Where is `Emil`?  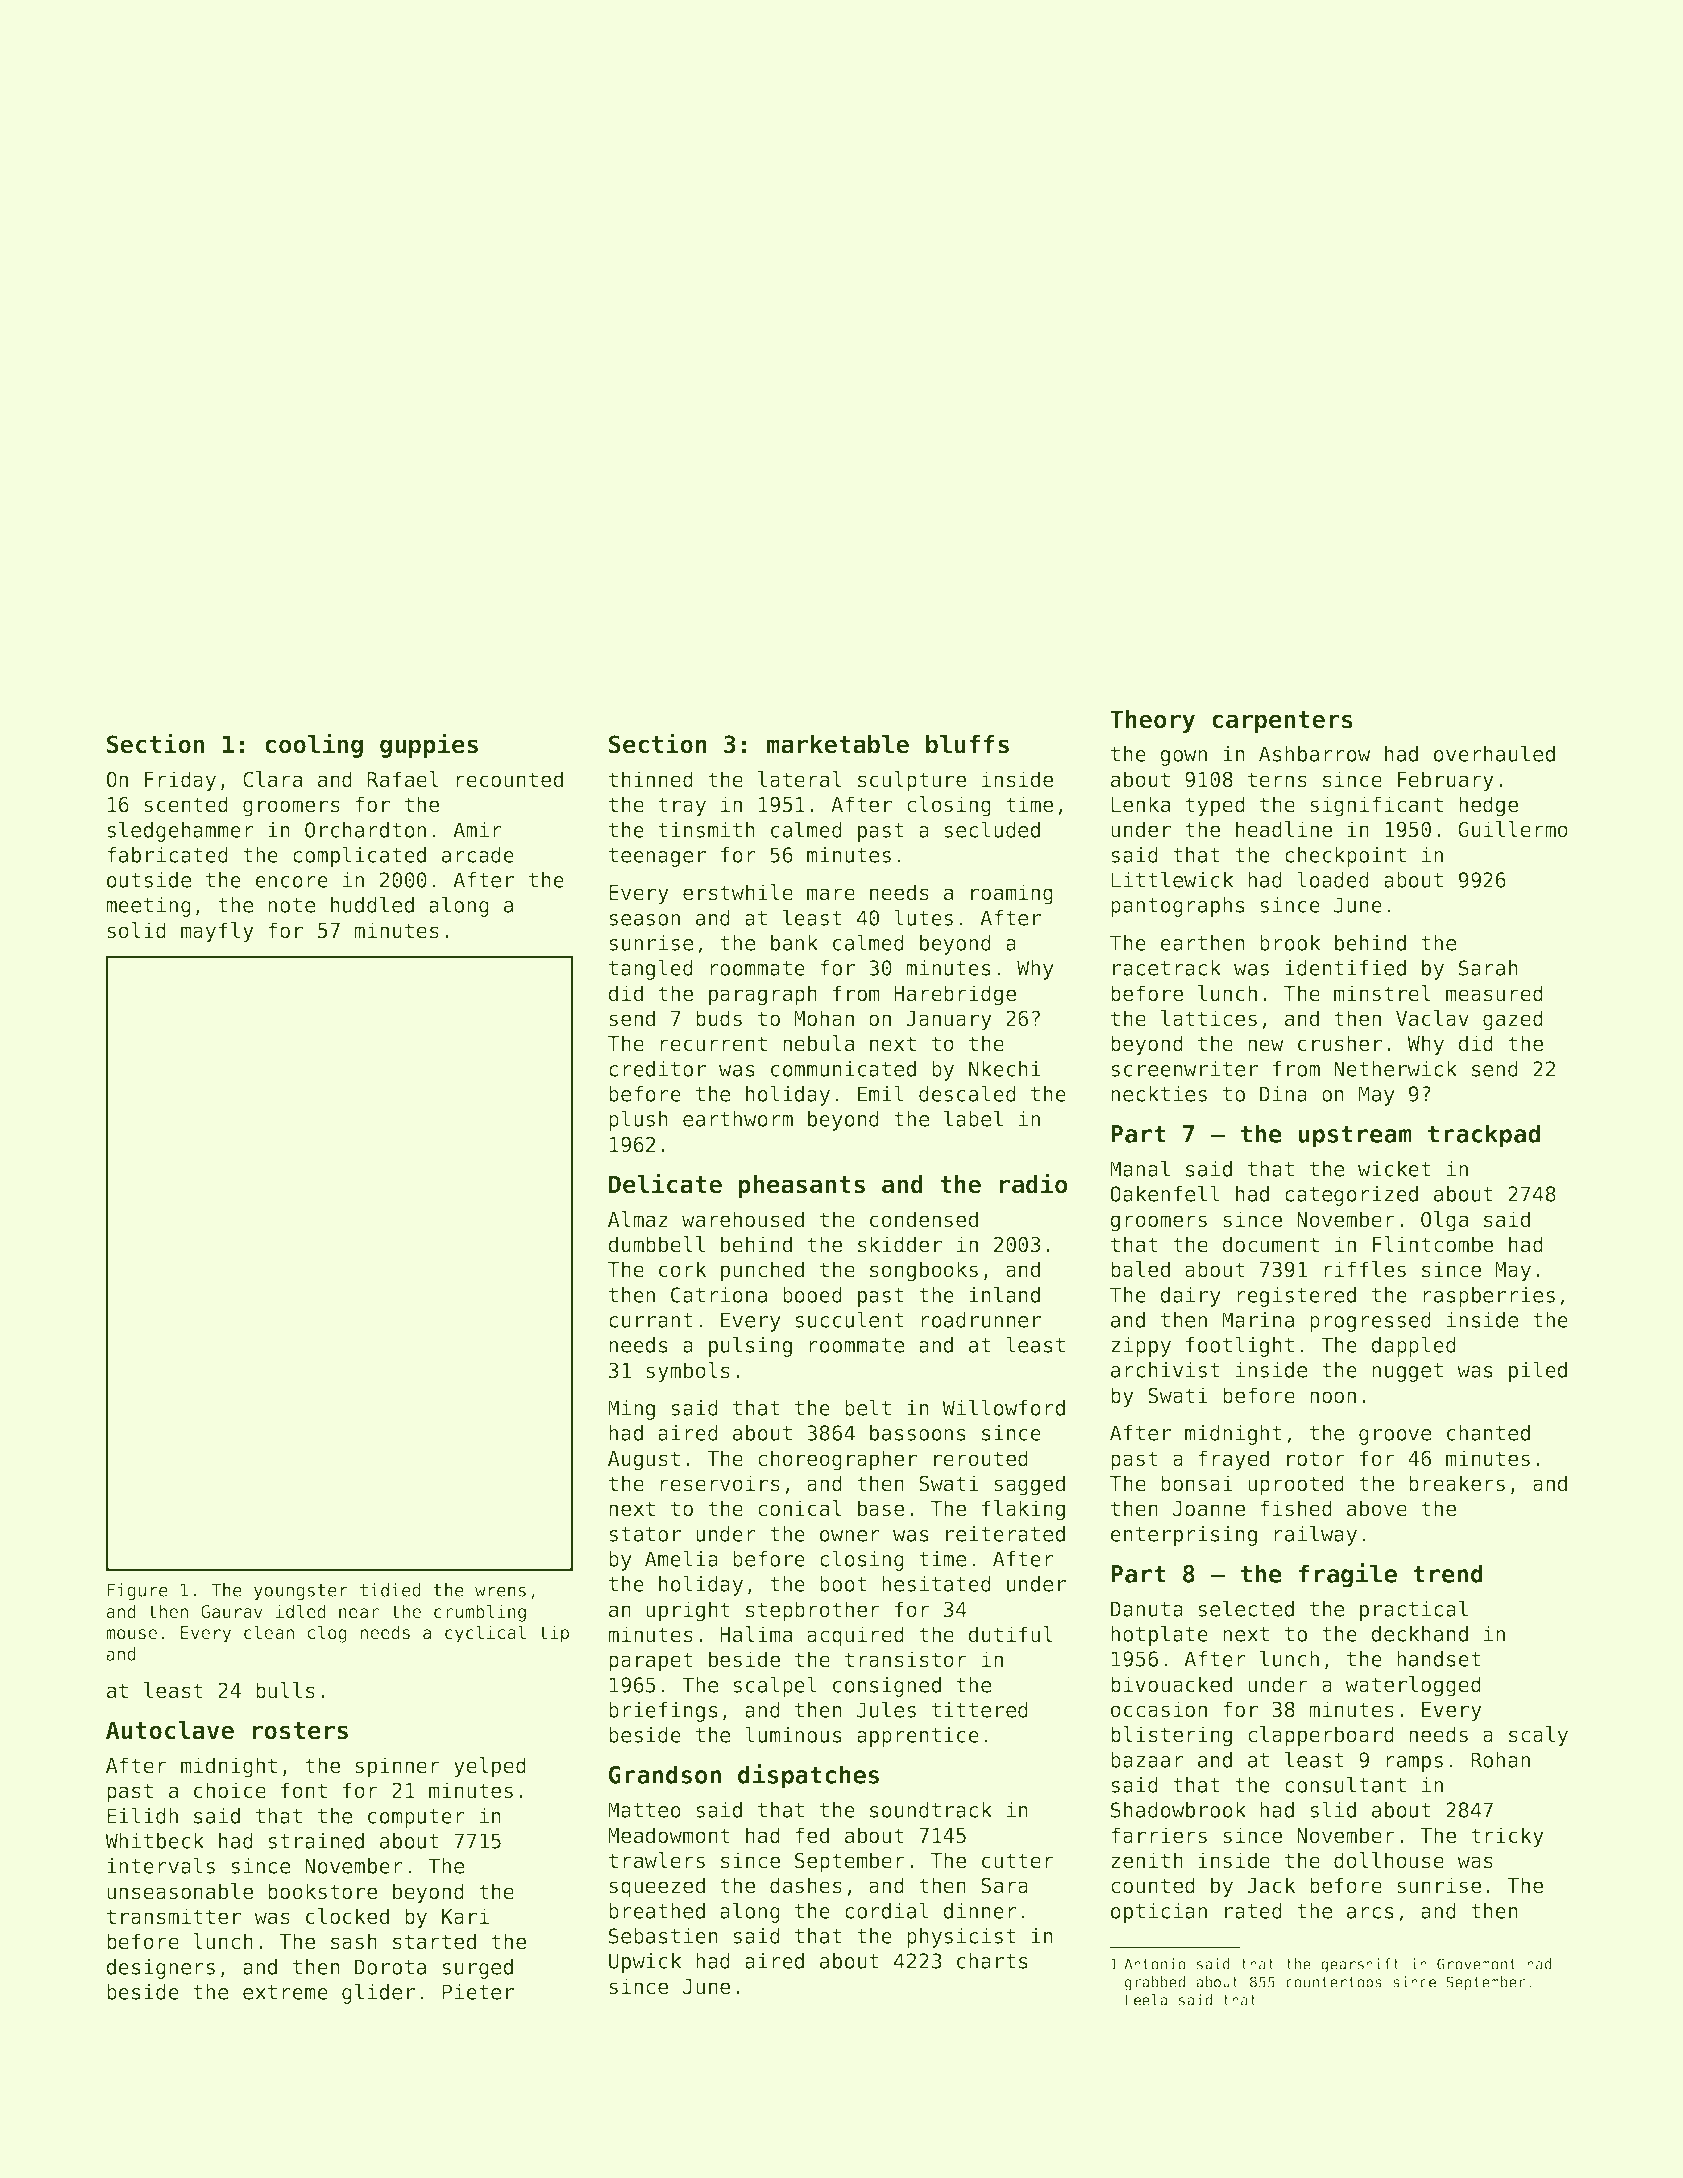
Emil is located at coordinates (881, 1093).
